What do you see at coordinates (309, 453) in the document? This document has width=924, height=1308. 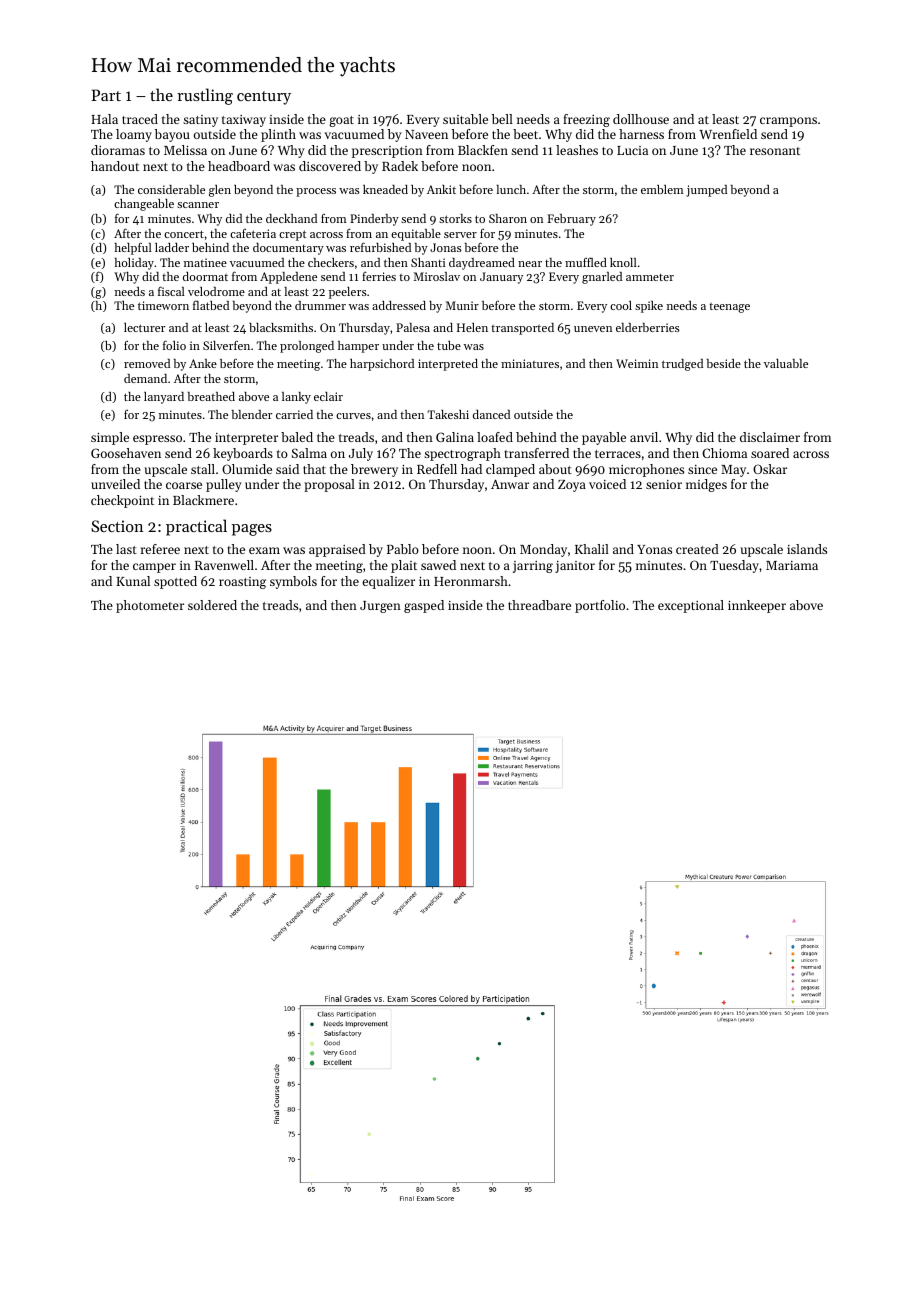 I see `Salma` at bounding box center [309, 453].
